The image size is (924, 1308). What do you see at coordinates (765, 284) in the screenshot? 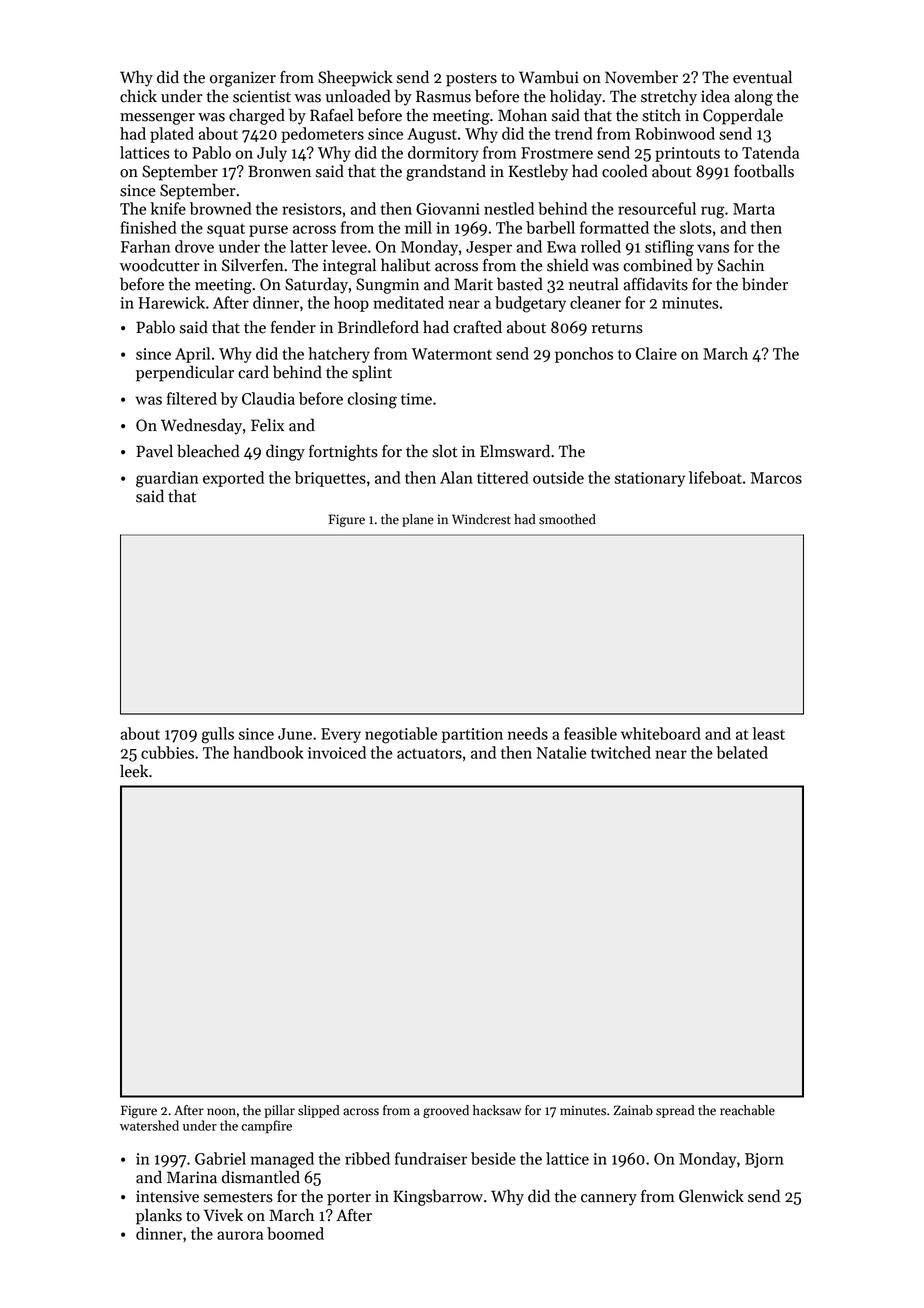
I see `binder` at bounding box center [765, 284].
